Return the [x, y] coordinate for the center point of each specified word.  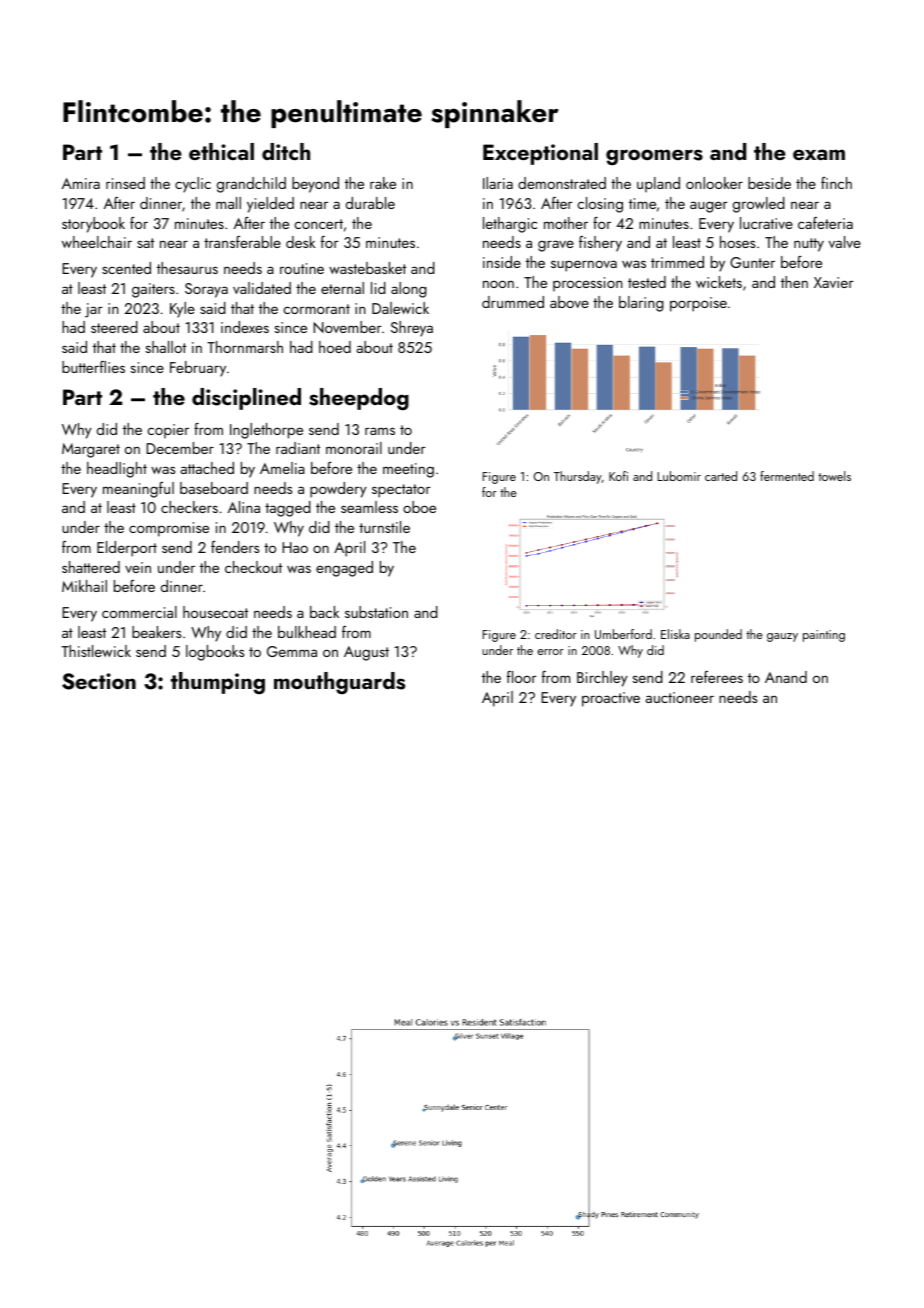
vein [138, 567]
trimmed [677, 262]
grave [556, 246]
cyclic [193, 185]
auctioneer [680, 697]
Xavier [834, 282]
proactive [611, 699]
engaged [344, 569]
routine [302, 268]
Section [99, 681]
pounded [718, 635]
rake [383, 183]
